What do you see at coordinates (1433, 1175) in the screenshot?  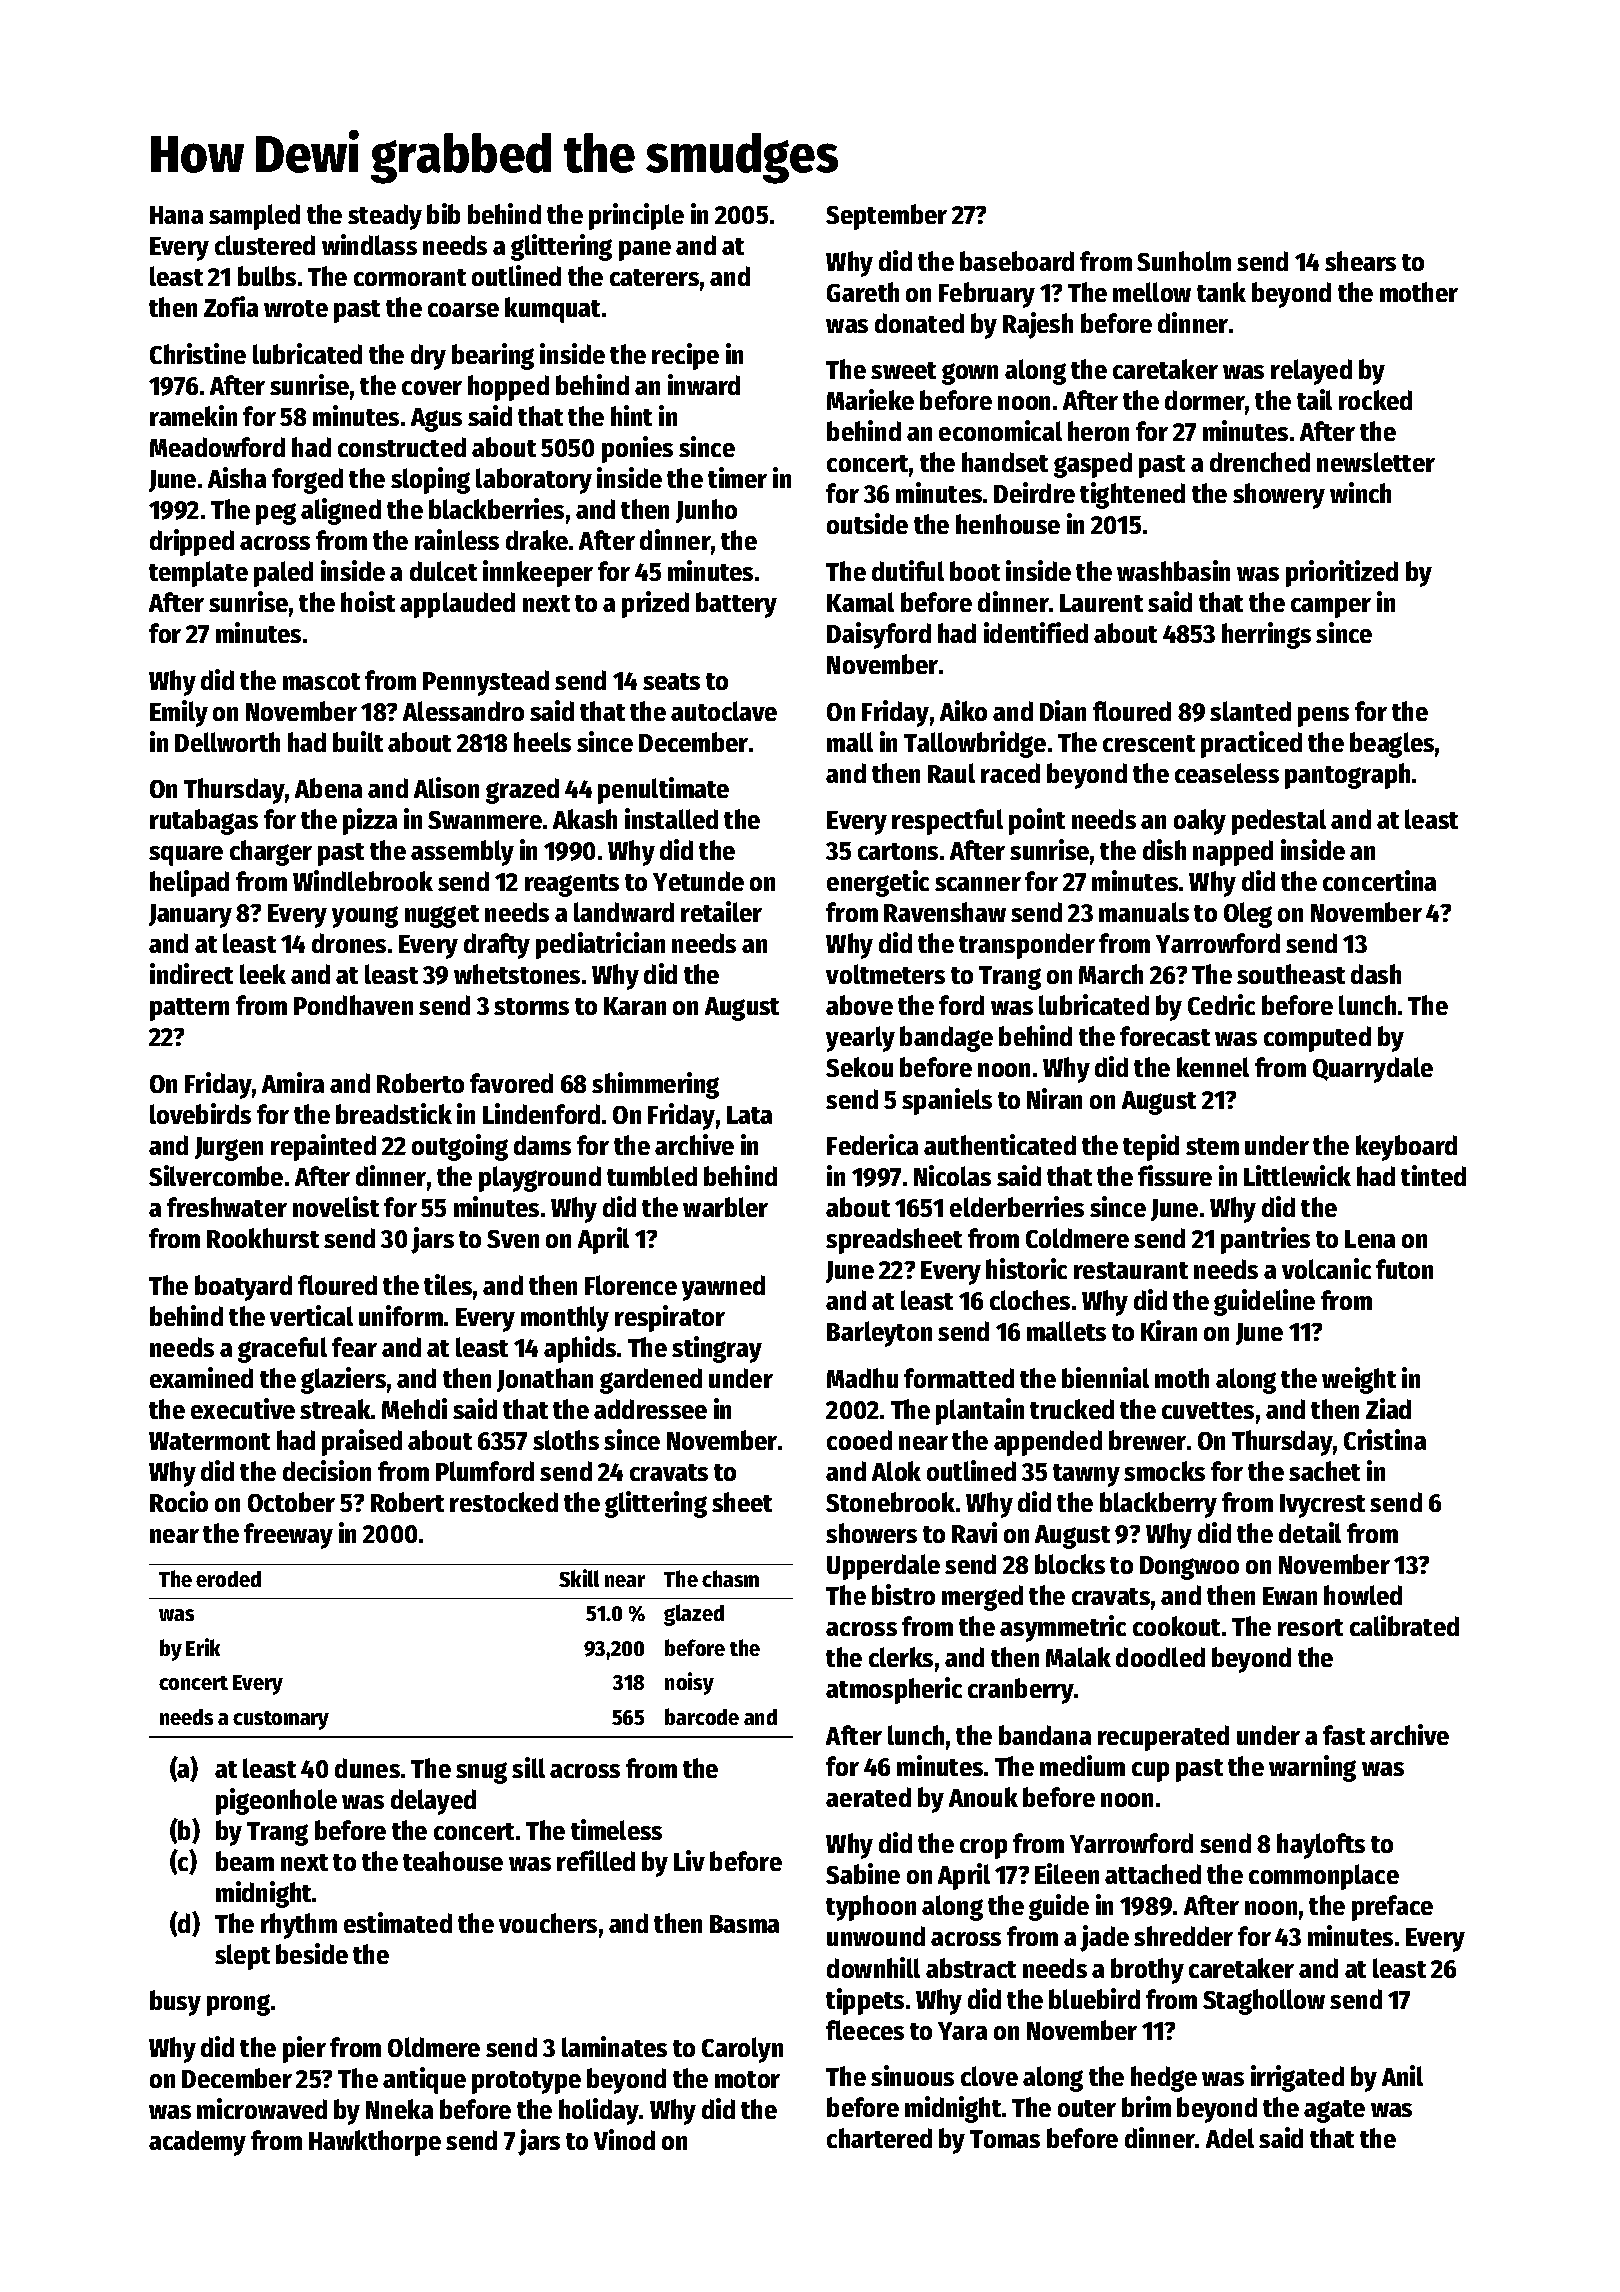 I see `tinted` at bounding box center [1433, 1175].
